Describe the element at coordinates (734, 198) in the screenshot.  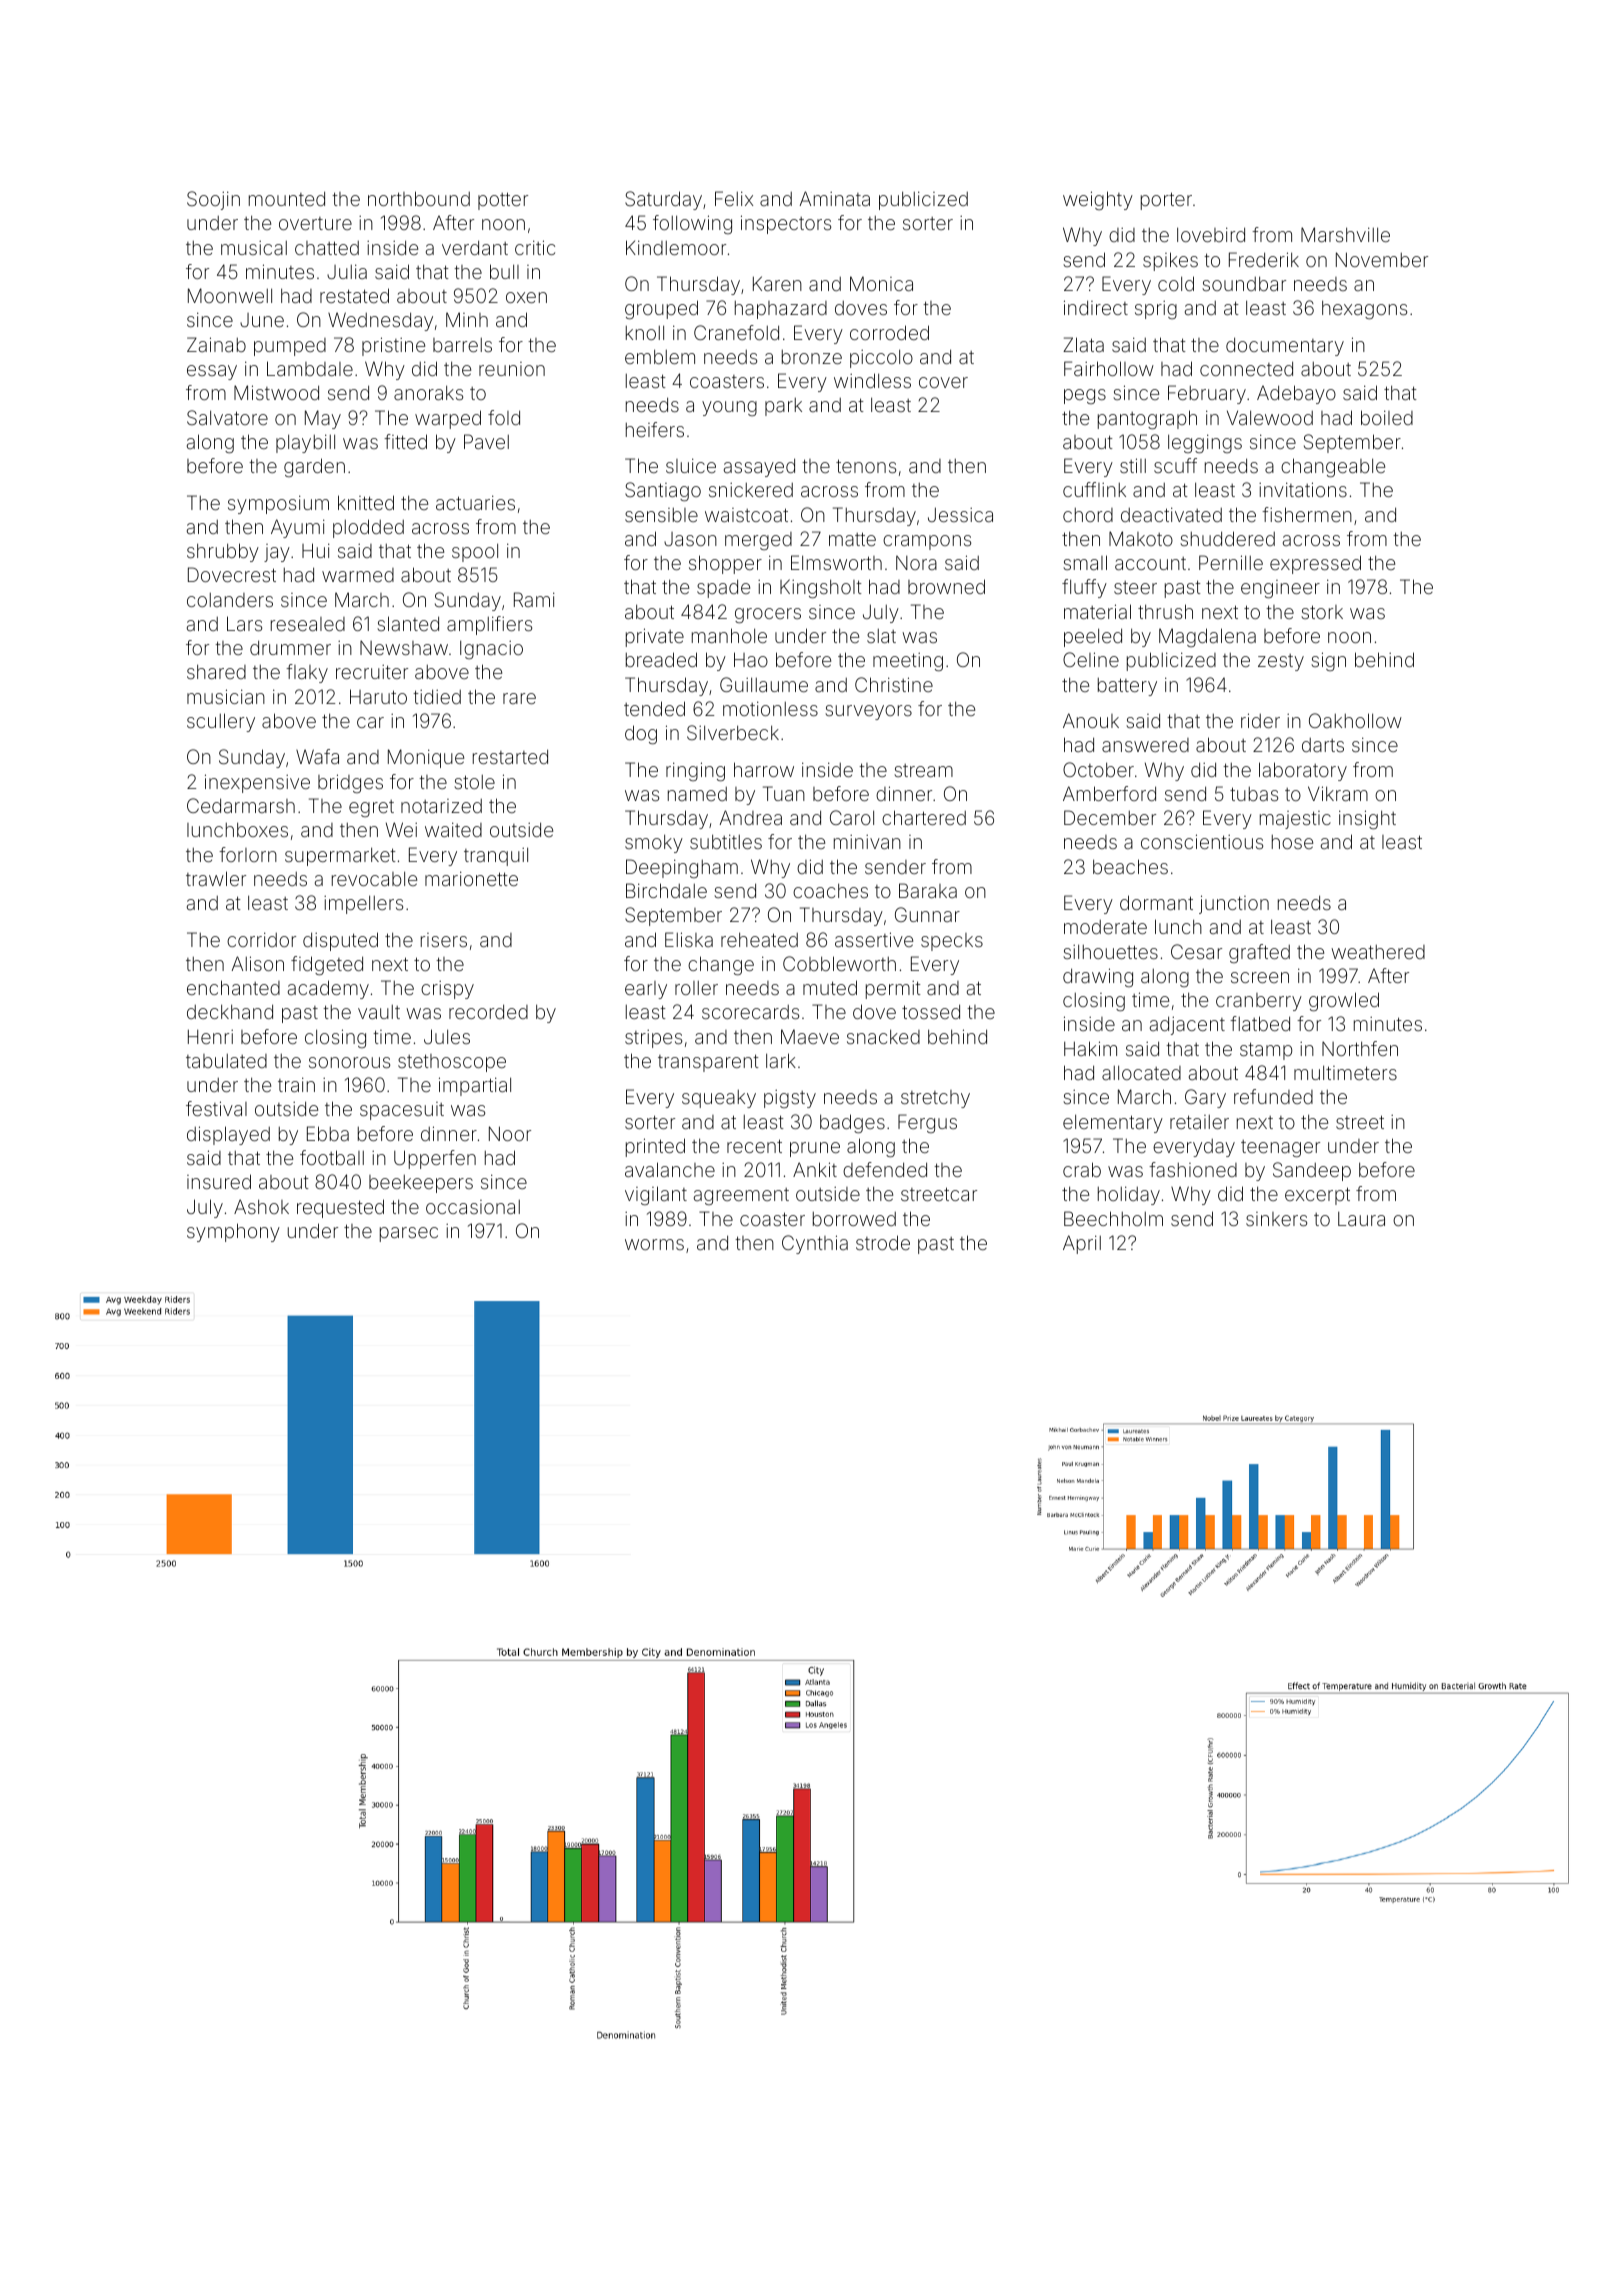
I see `Felix` at that location.
